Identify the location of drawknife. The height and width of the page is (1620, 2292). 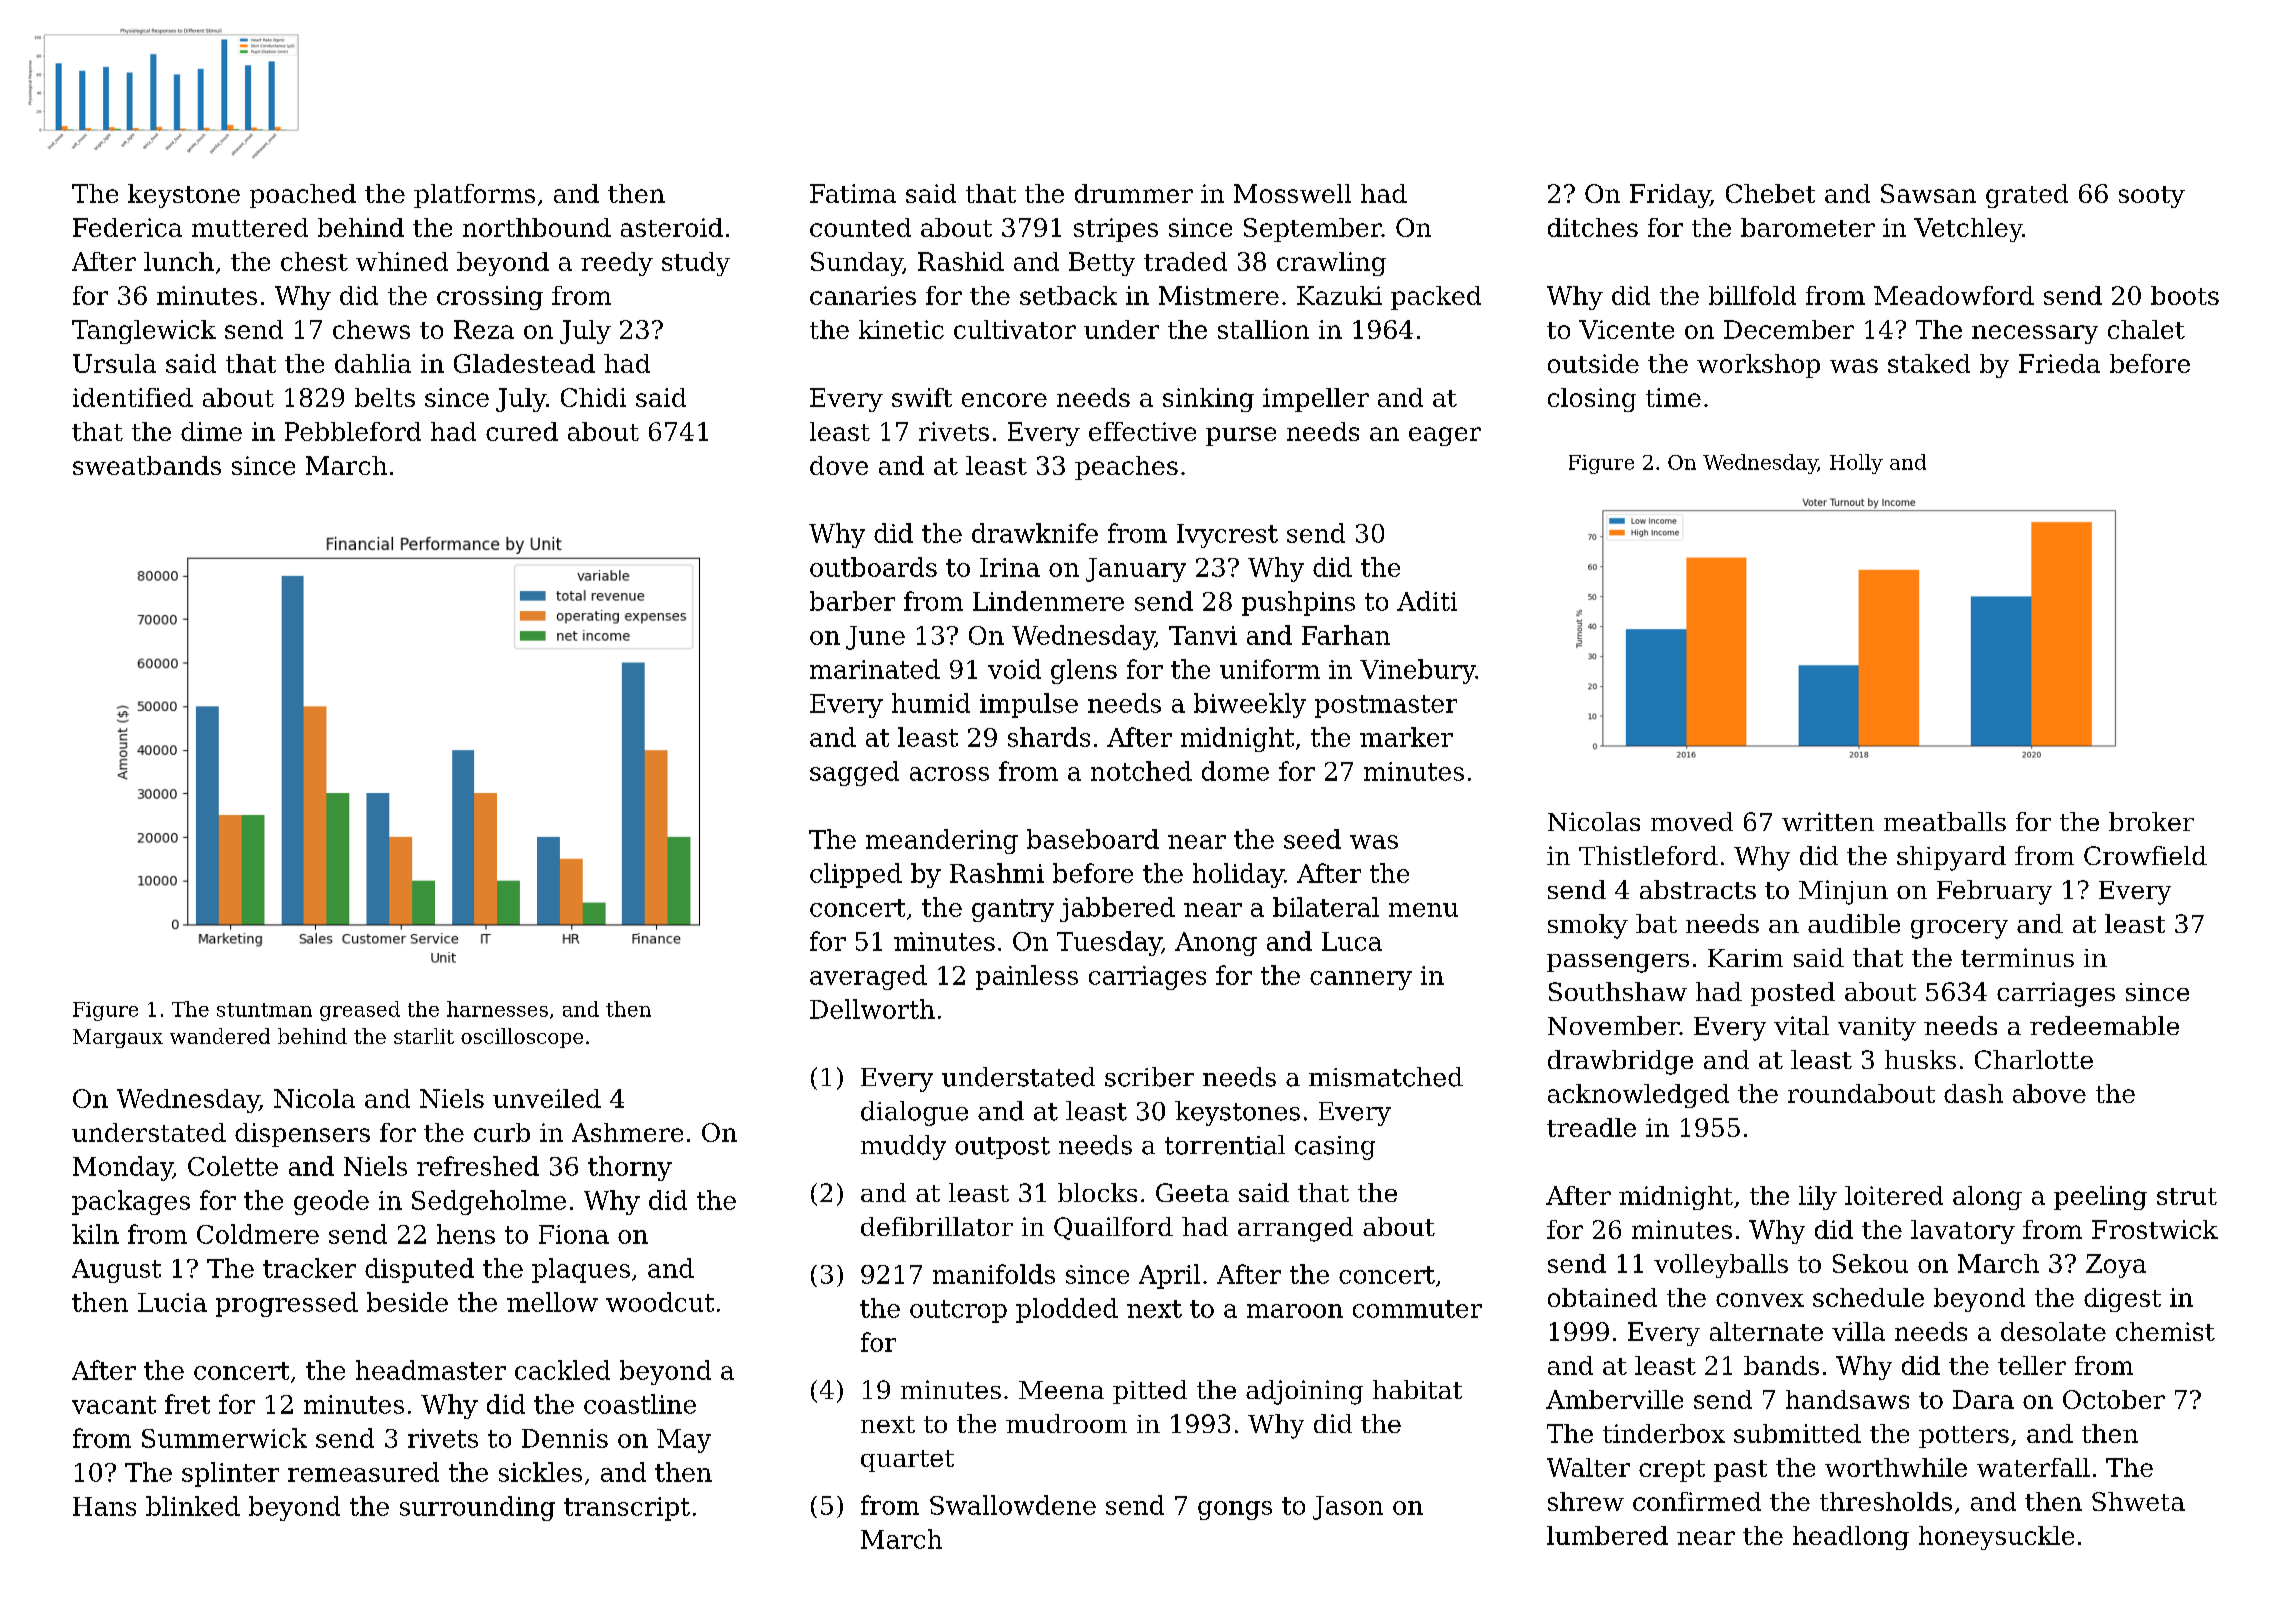
(1035, 533).
